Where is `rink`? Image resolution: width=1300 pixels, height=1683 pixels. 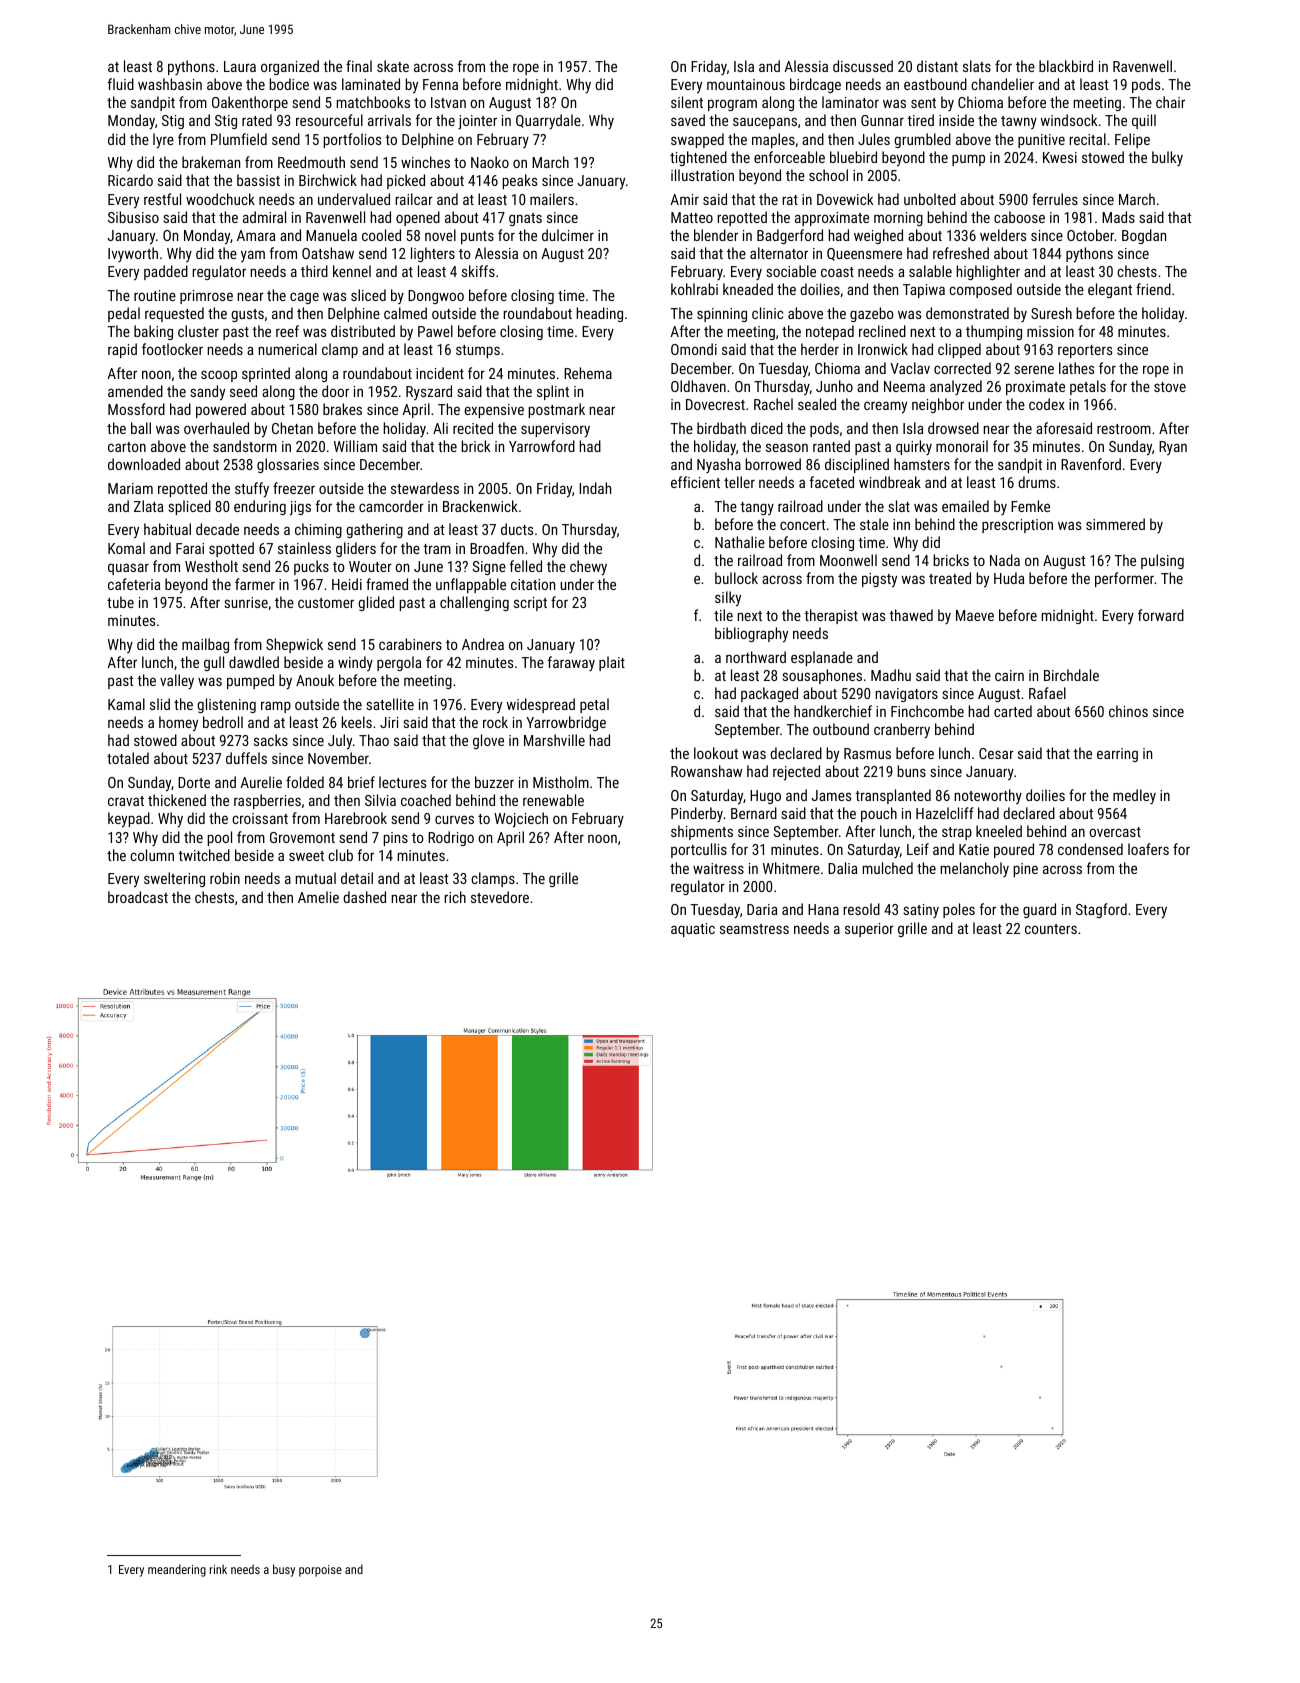
rink is located at coordinates (218, 1569).
